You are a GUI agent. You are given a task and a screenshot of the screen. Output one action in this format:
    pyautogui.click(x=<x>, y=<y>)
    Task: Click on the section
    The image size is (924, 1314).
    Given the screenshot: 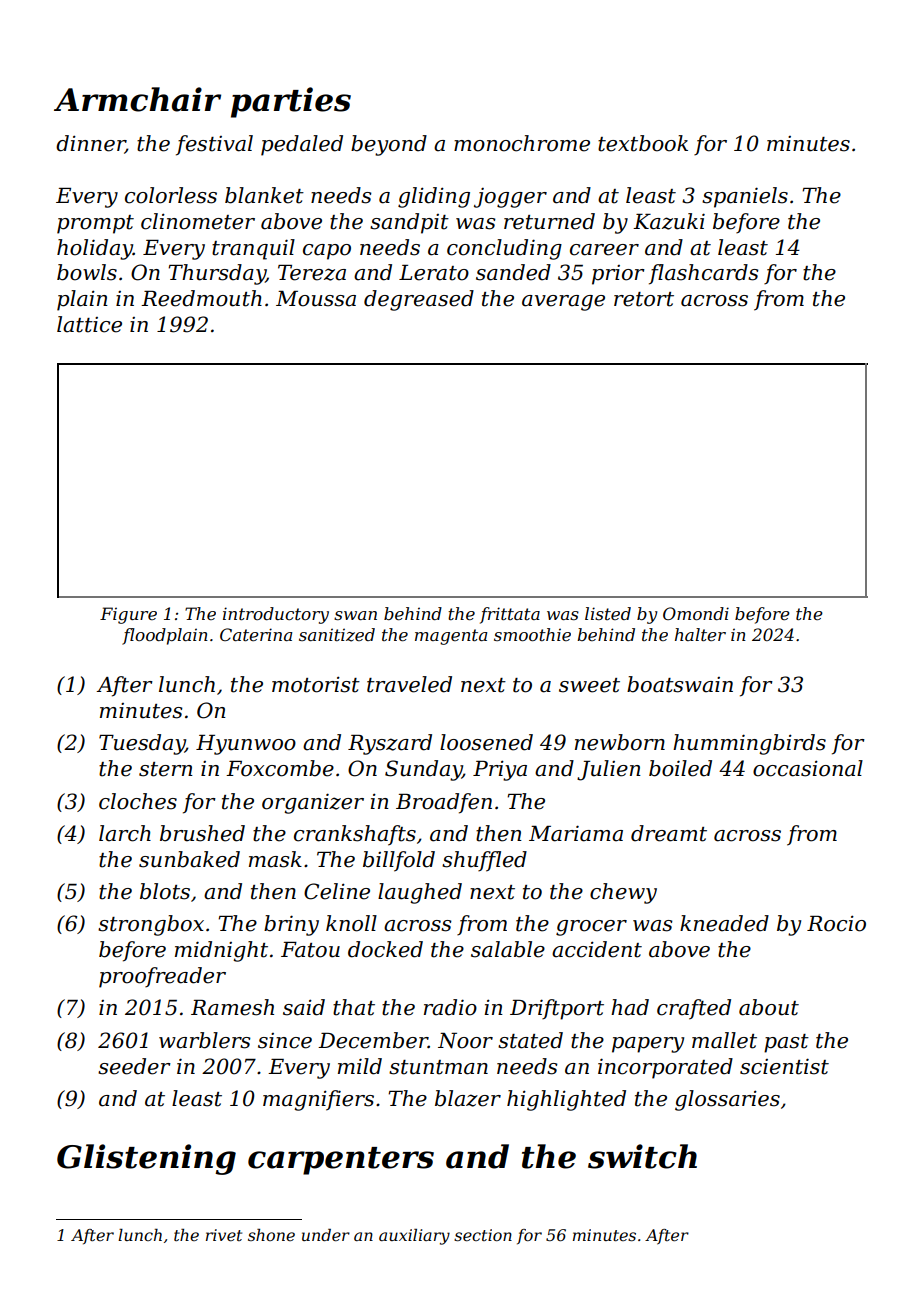 What is the action you would take?
    pyautogui.click(x=483, y=1235)
